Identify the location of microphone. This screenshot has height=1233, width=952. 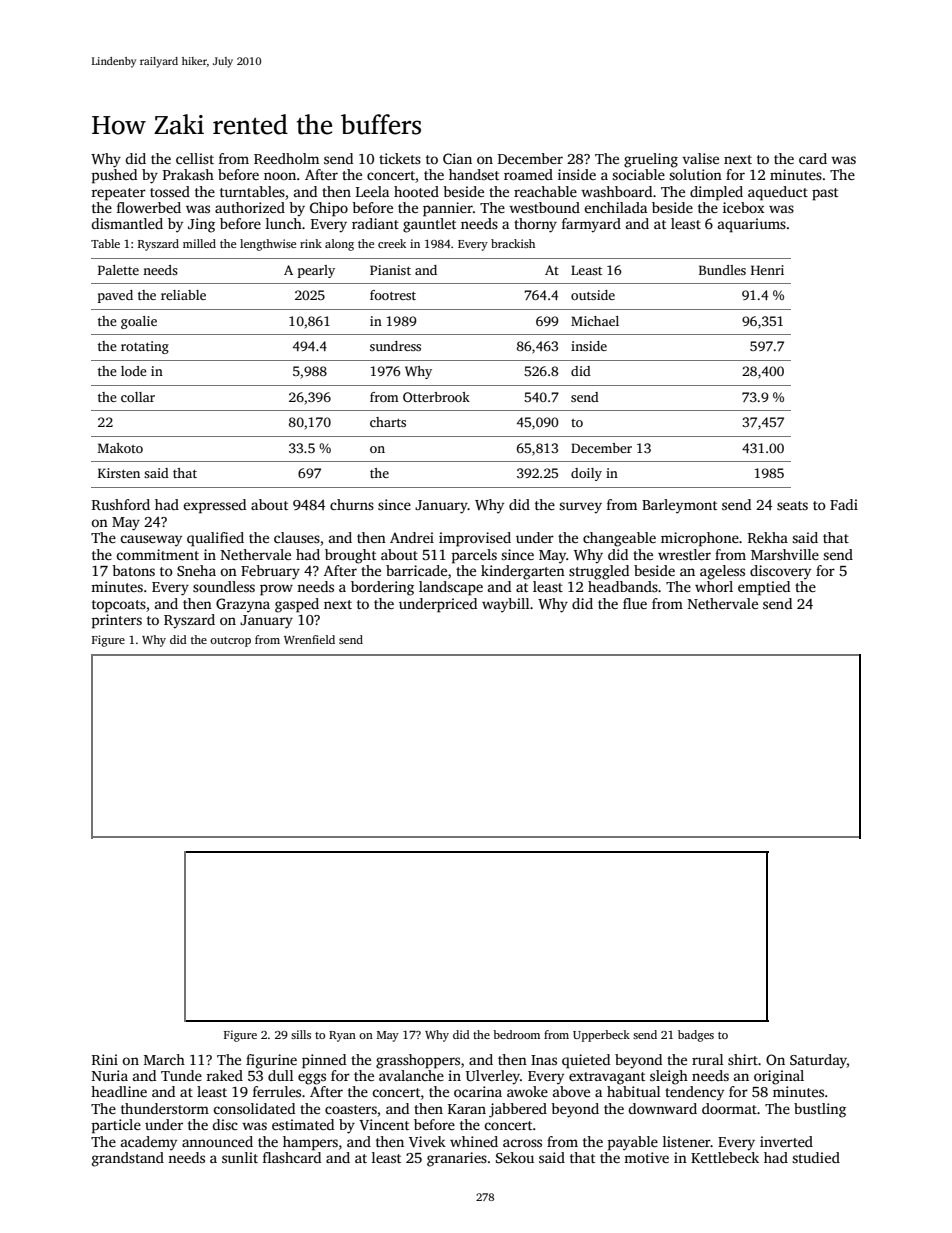
(700, 539).
